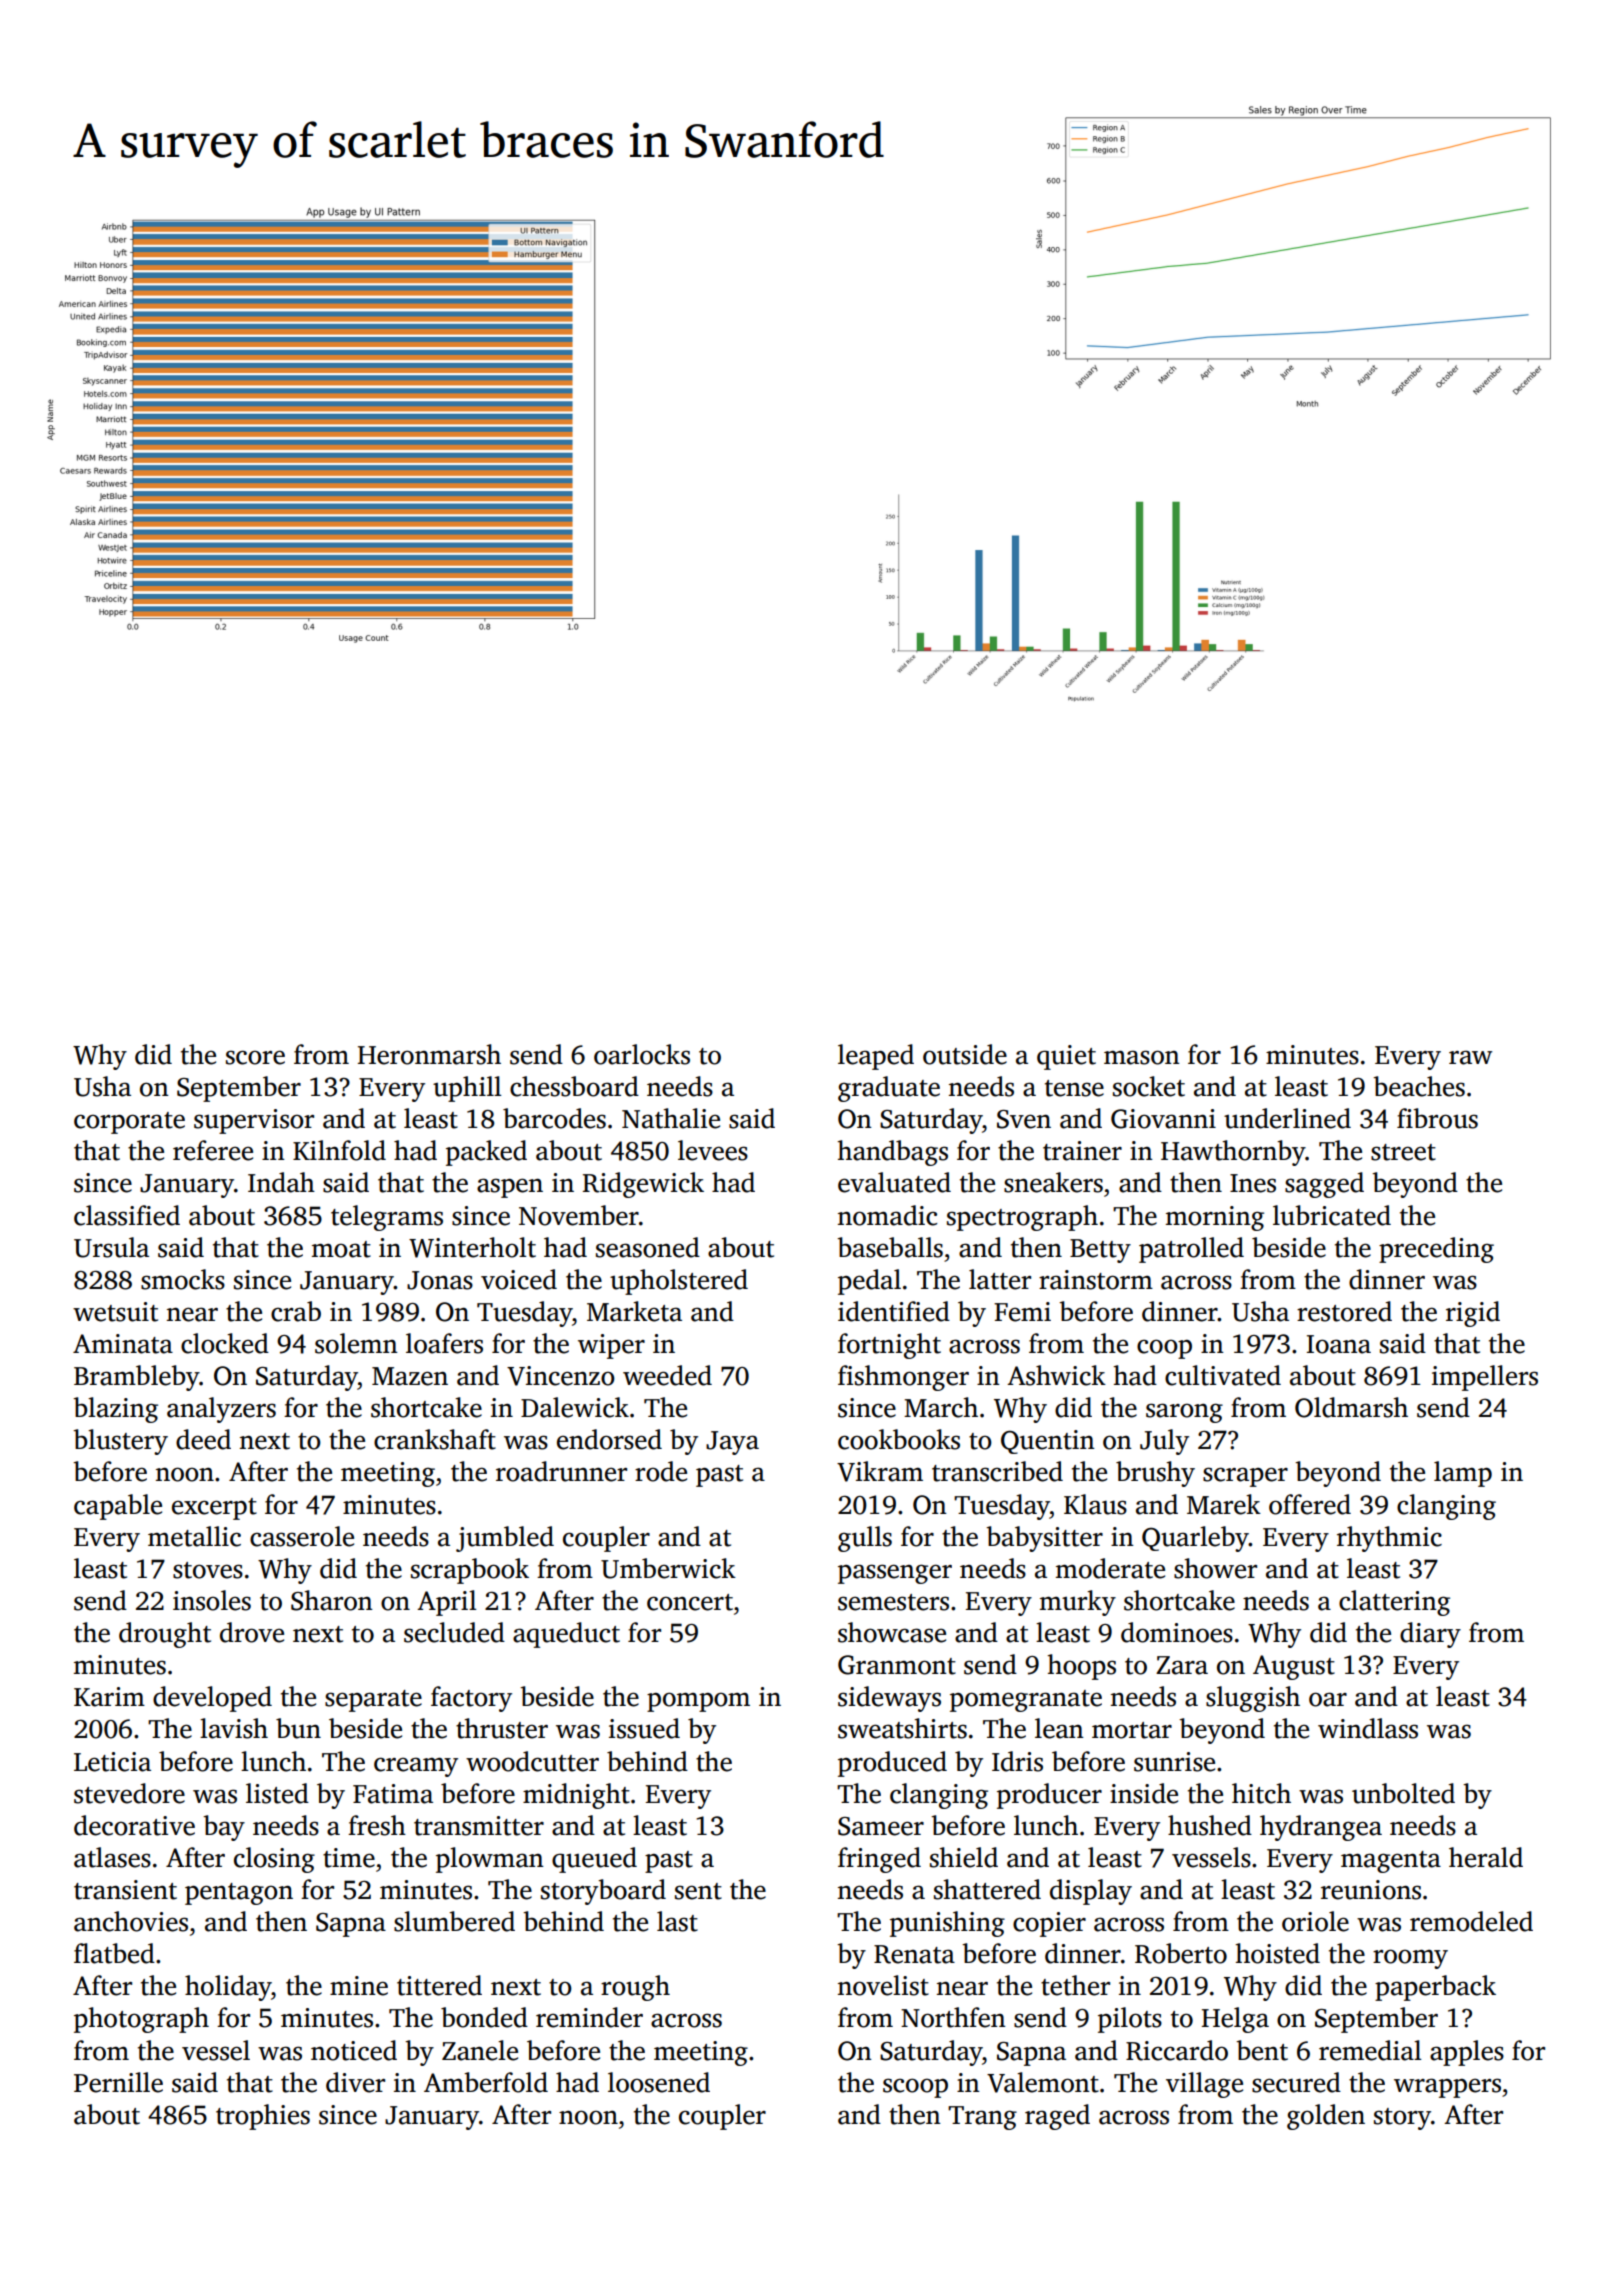  I want to click on Zara, so click(1182, 1665).
